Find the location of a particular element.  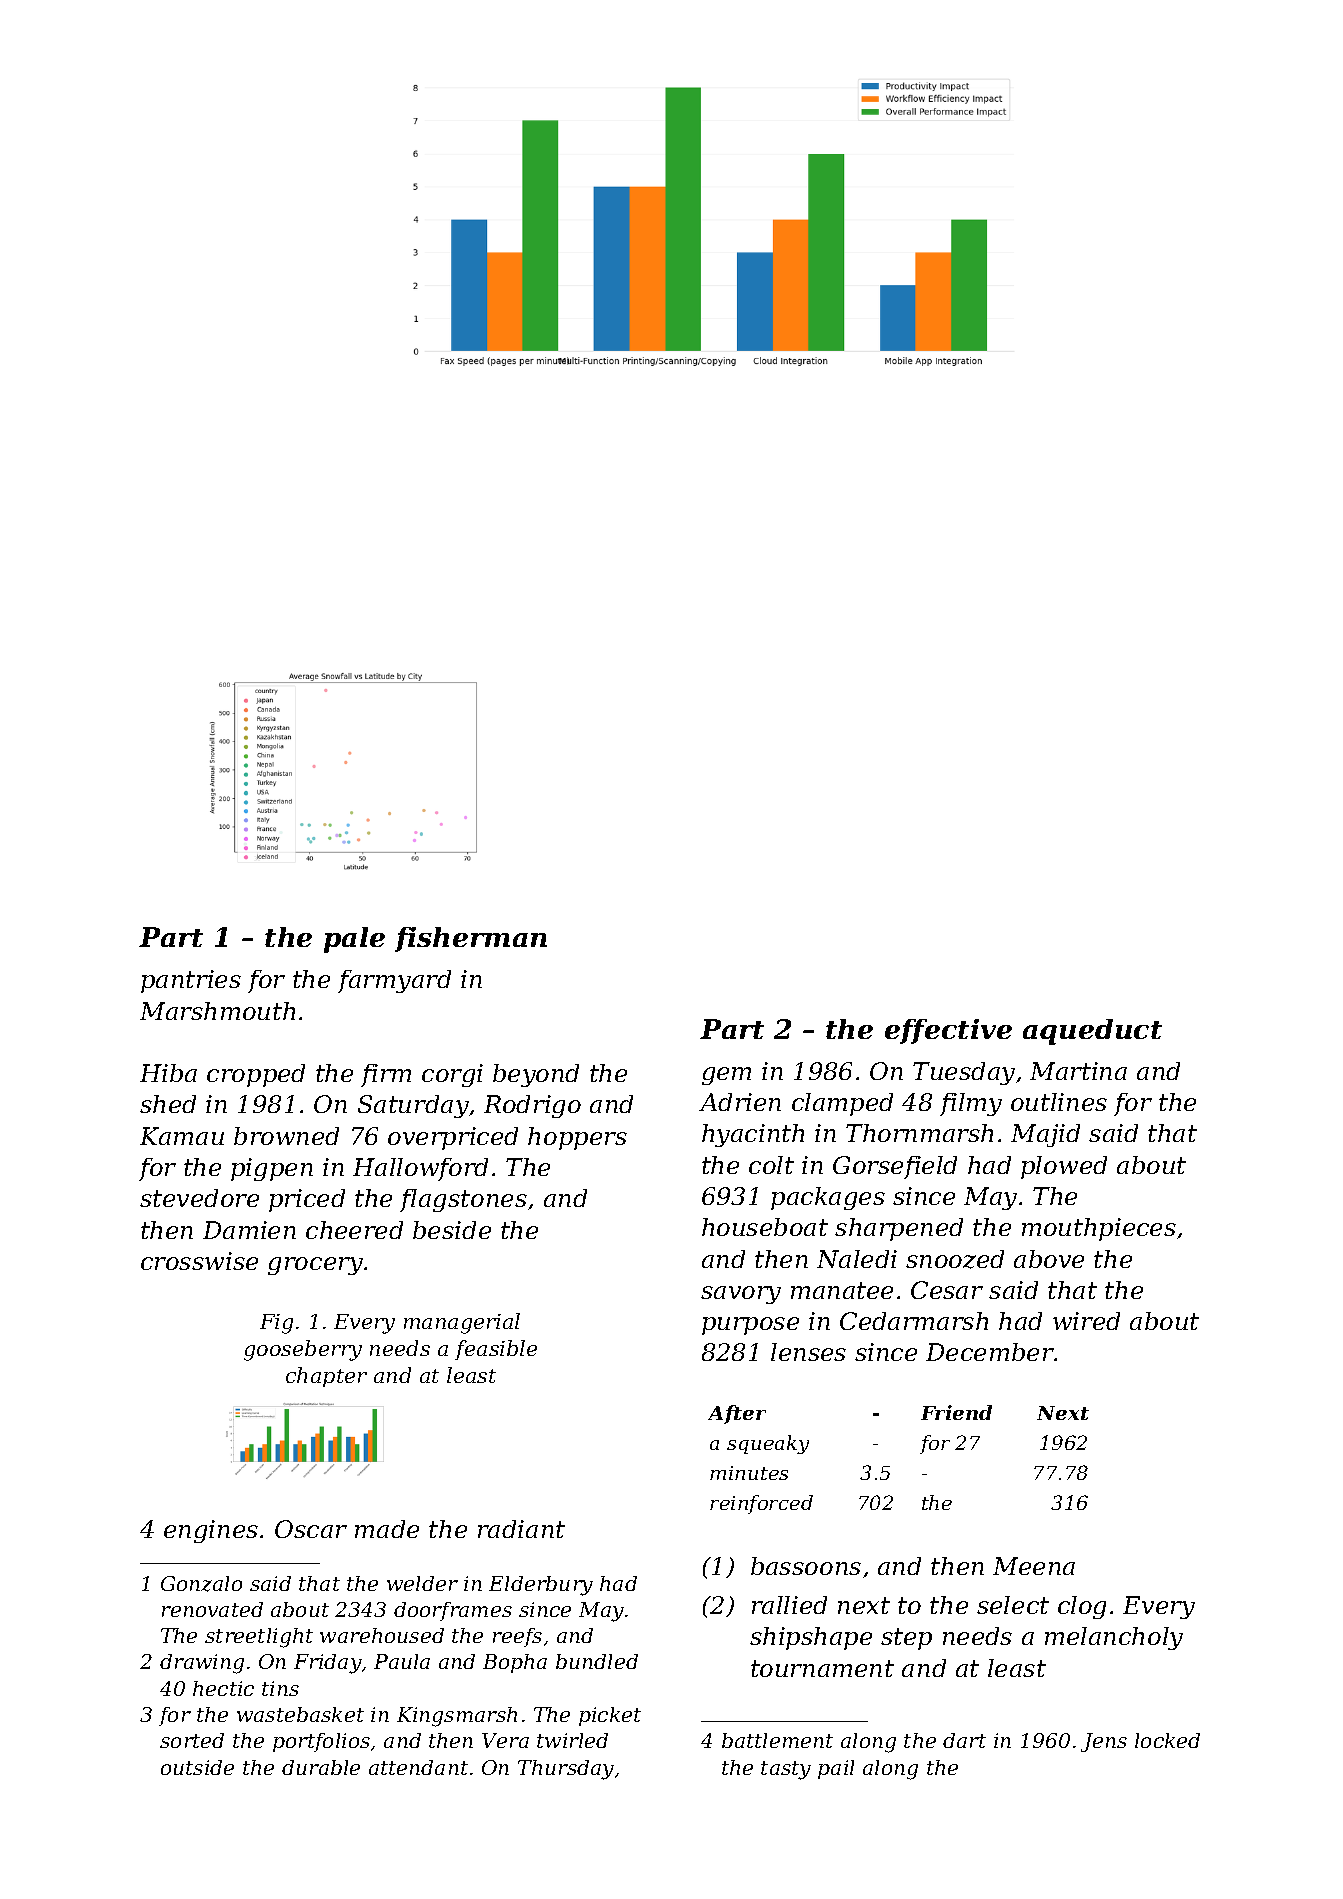

bassoons is located at coordinates (806, 1566).
